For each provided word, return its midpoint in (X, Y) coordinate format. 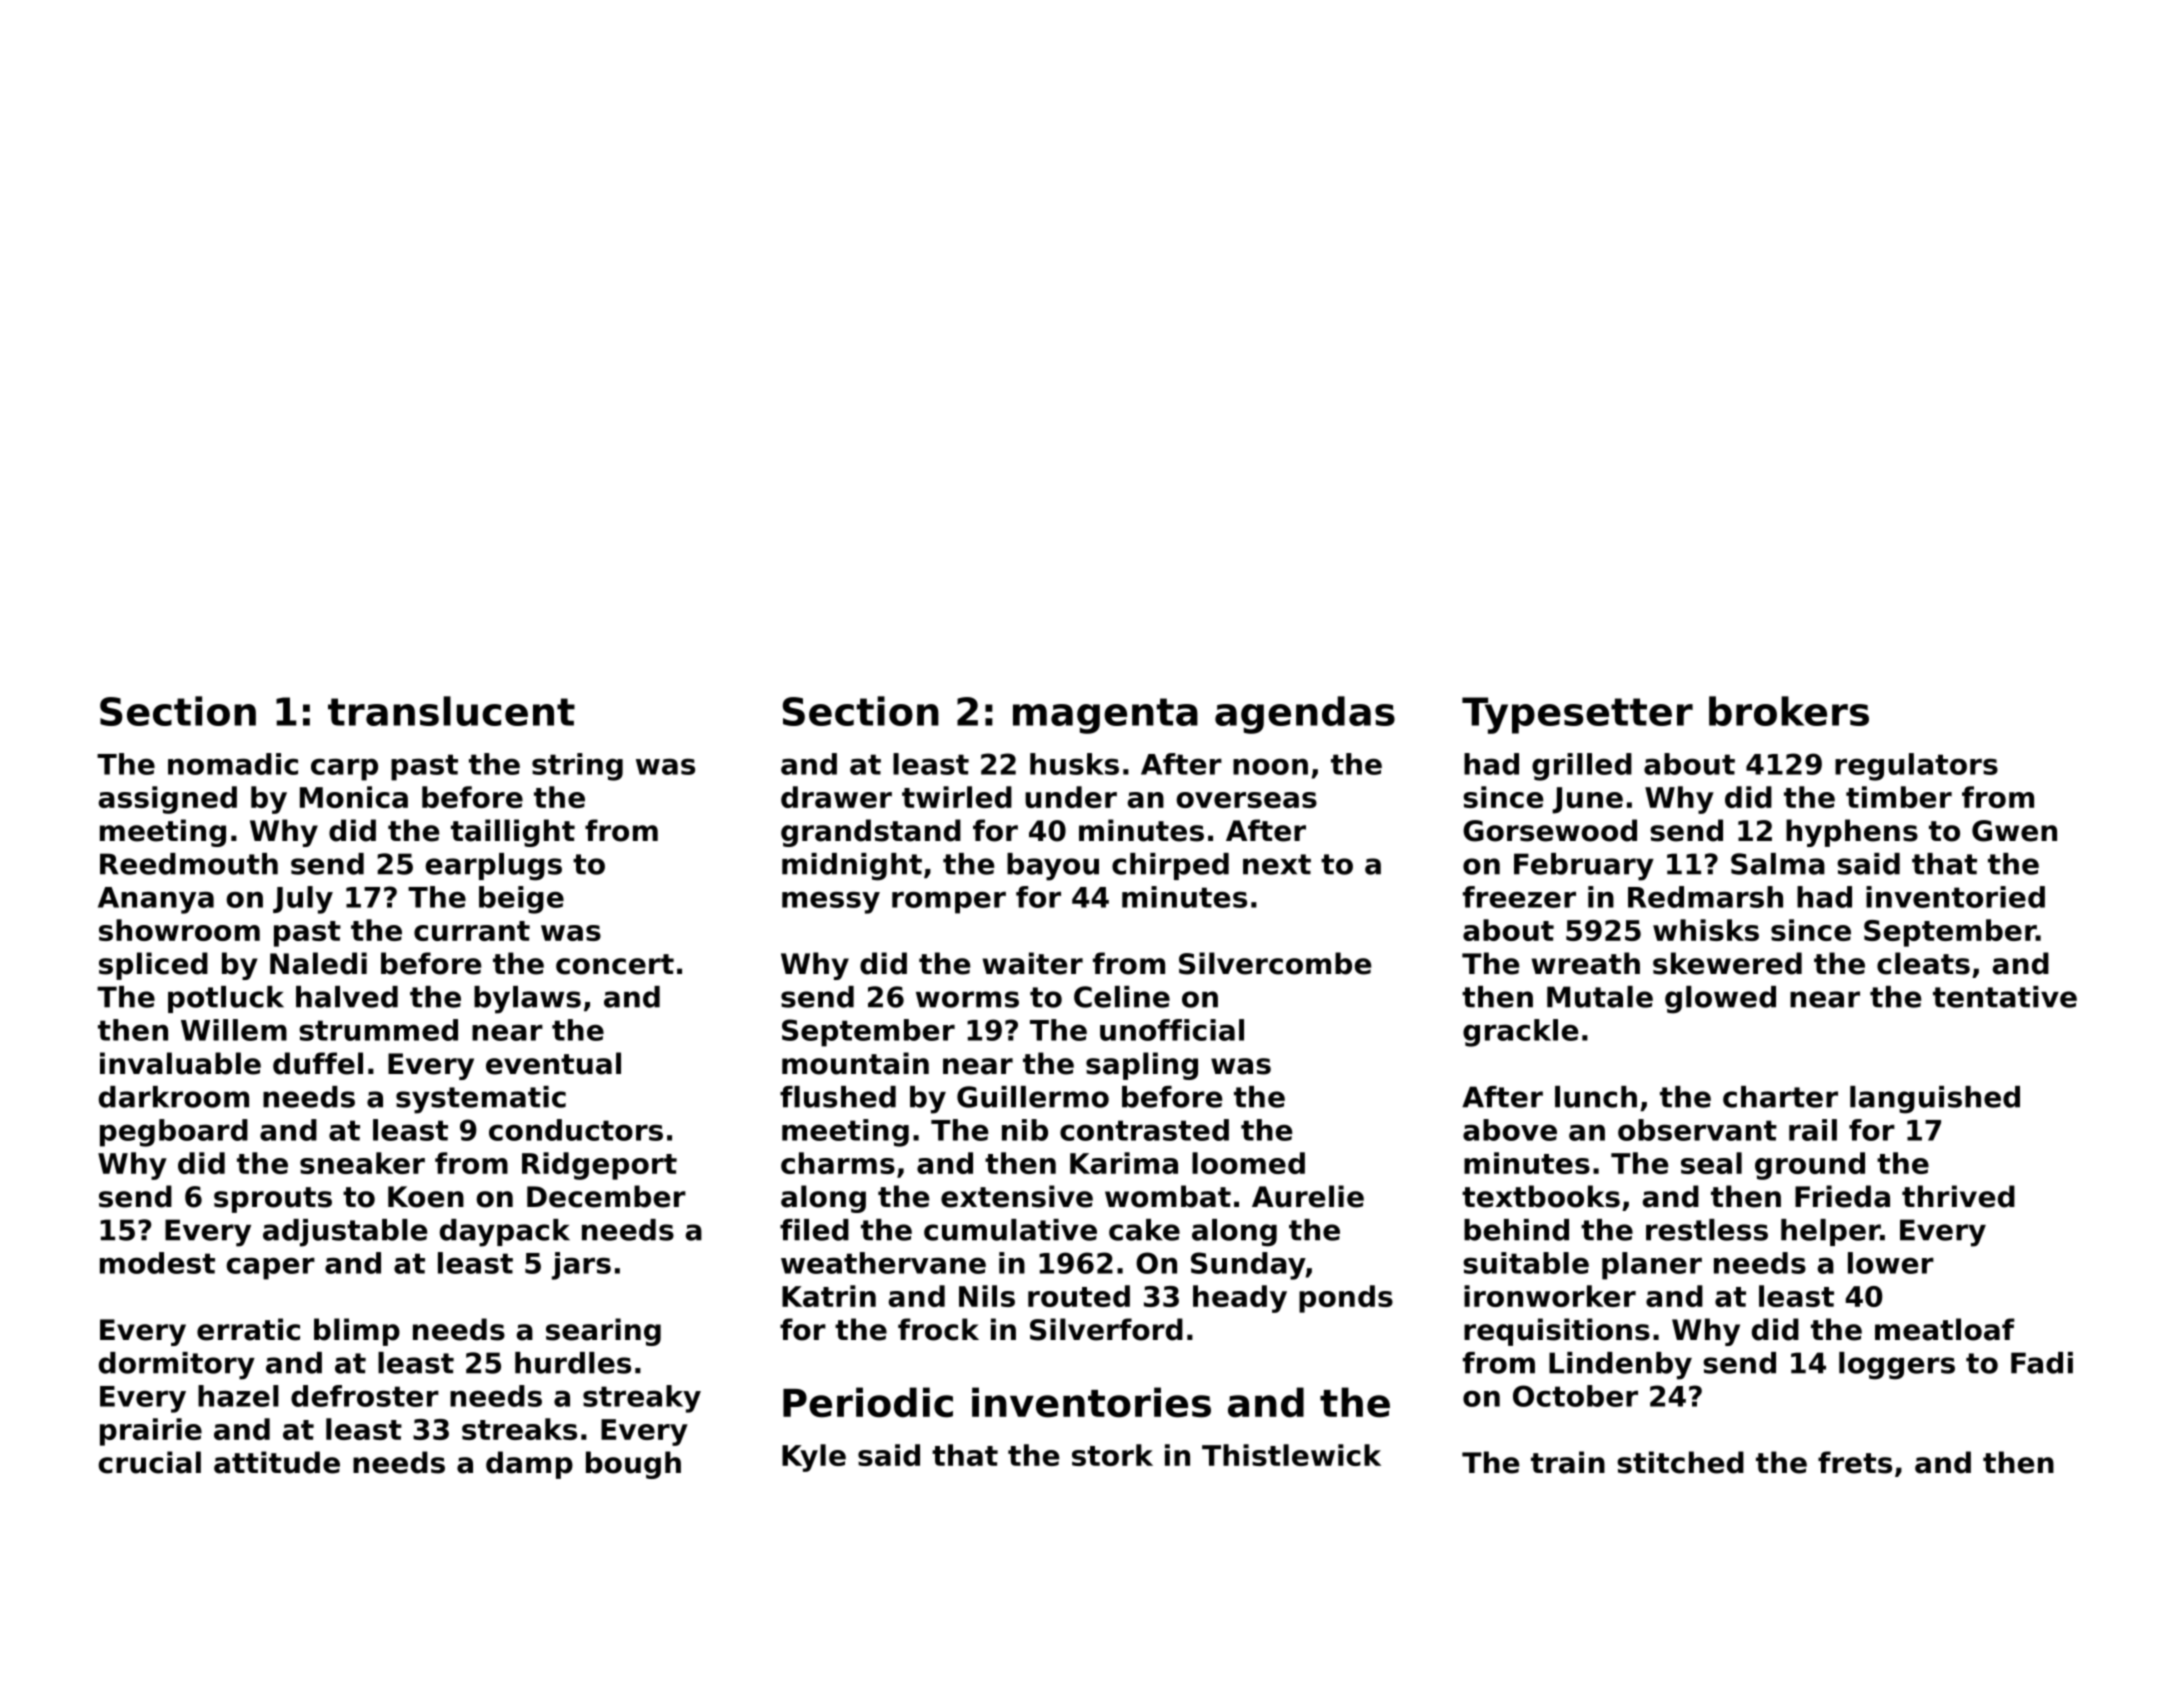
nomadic (233, 764)
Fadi (2042, 1363)
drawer (836, 797)
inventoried (1955, 897)
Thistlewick (1291, 1455)
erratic (248, 1329)
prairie (151, 1432)
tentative (2005, 997)
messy (831, 902)
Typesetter (1577, 715)
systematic (481, 1100)
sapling (1142, 1066)
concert (615, 964)
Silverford (1106, 1329)
